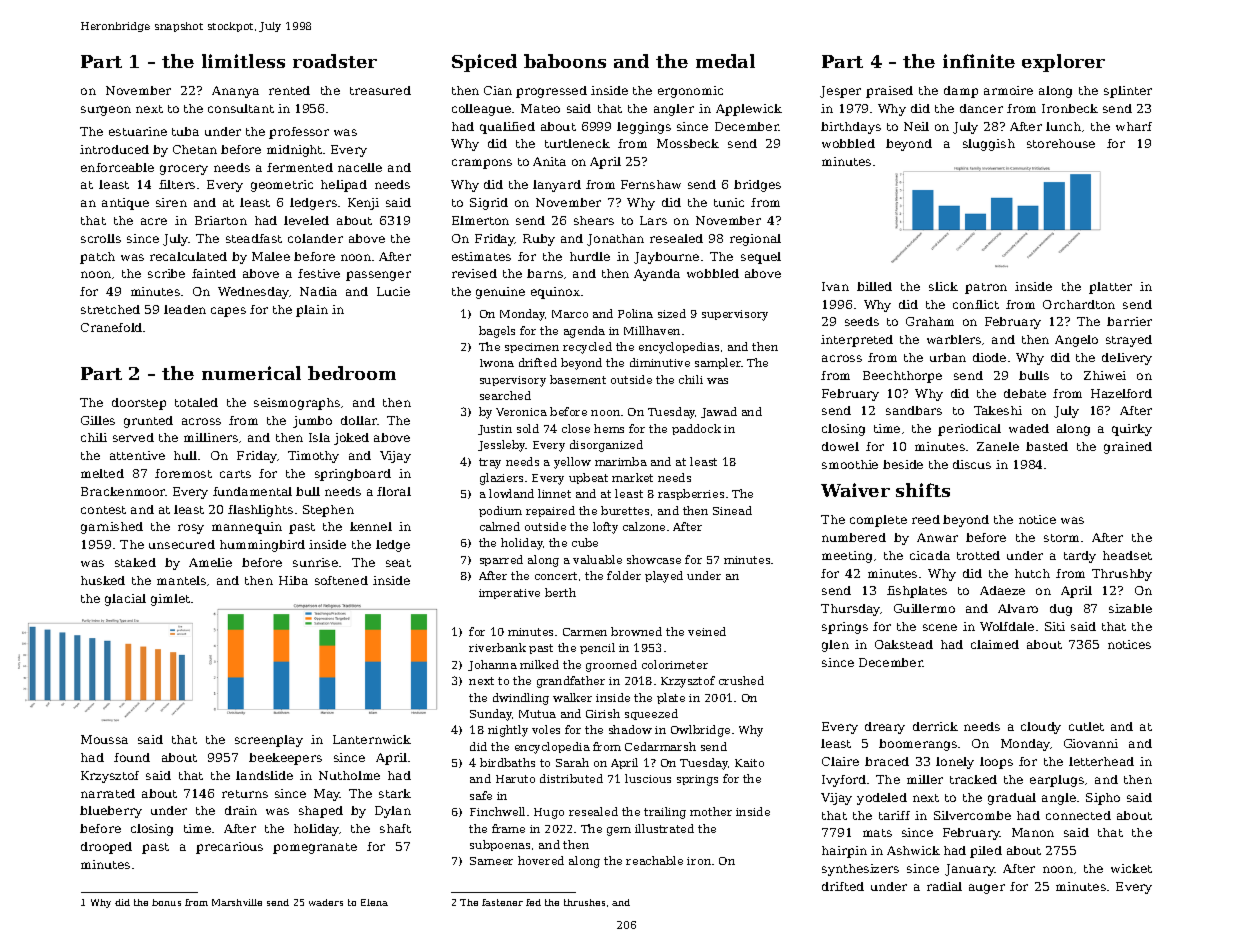 This document has width=1233, height=952. Describe the element at coordinates (326, 902) in the document. I see `waders` at that location.
